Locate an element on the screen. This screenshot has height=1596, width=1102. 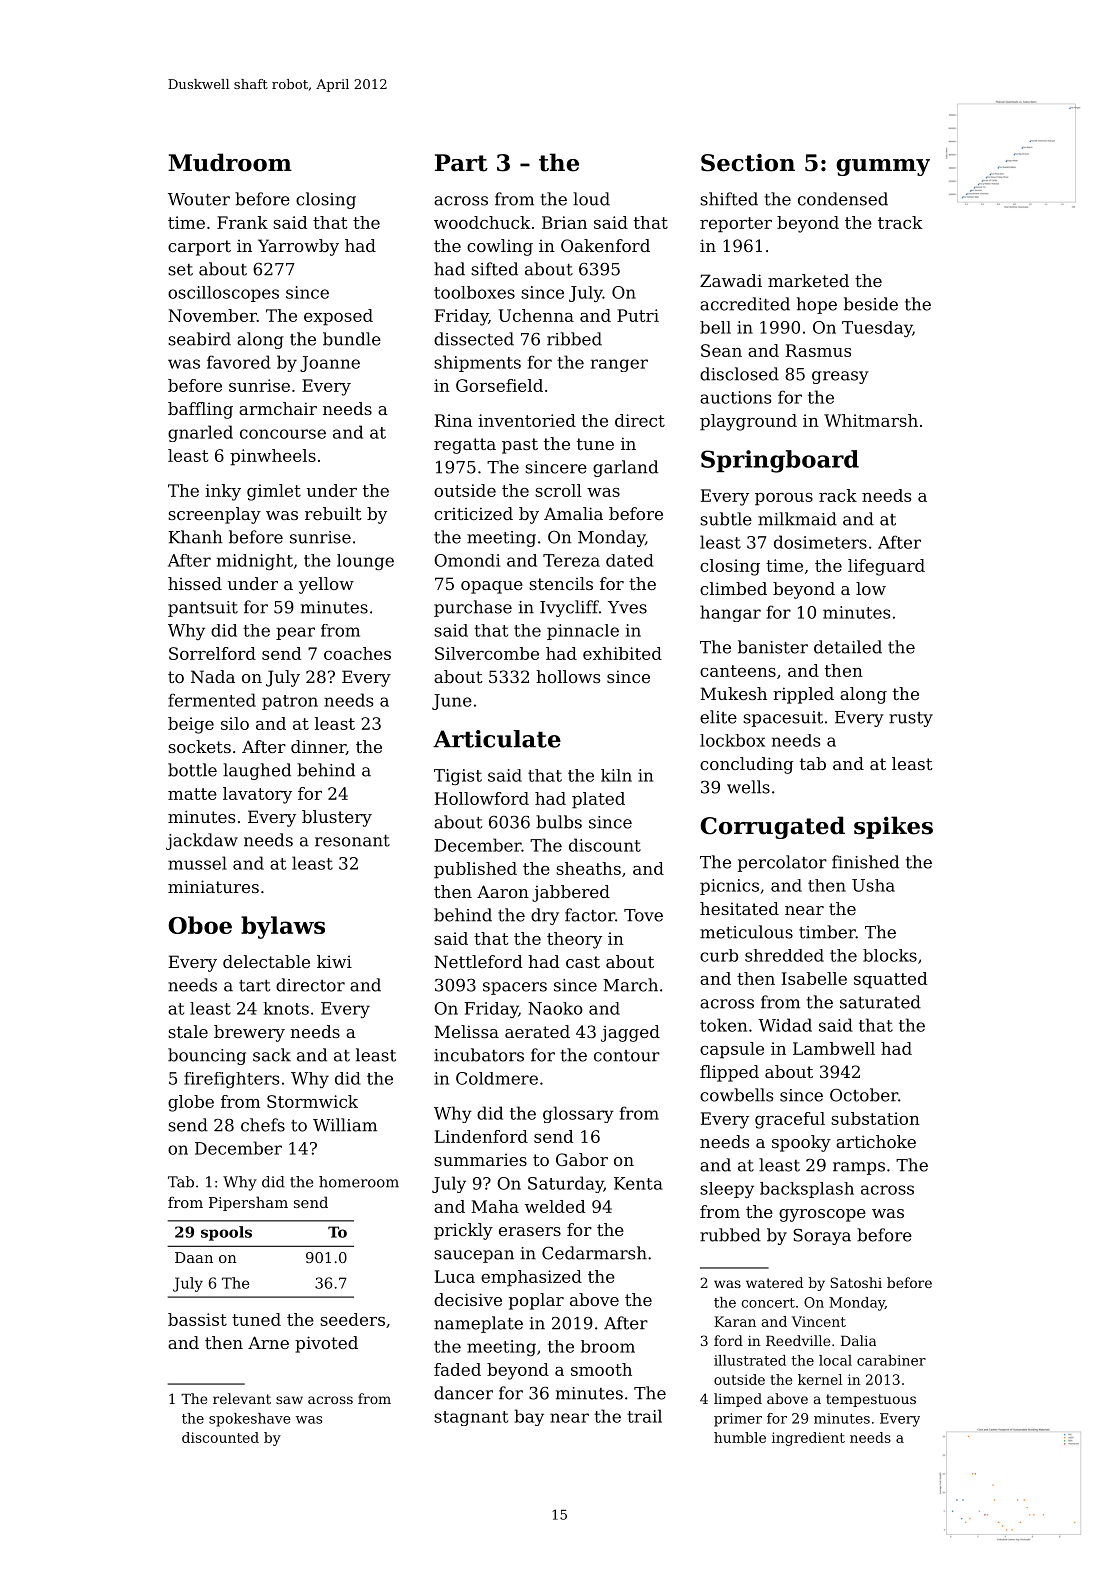
sack is located at coordinates (272, 1055).
